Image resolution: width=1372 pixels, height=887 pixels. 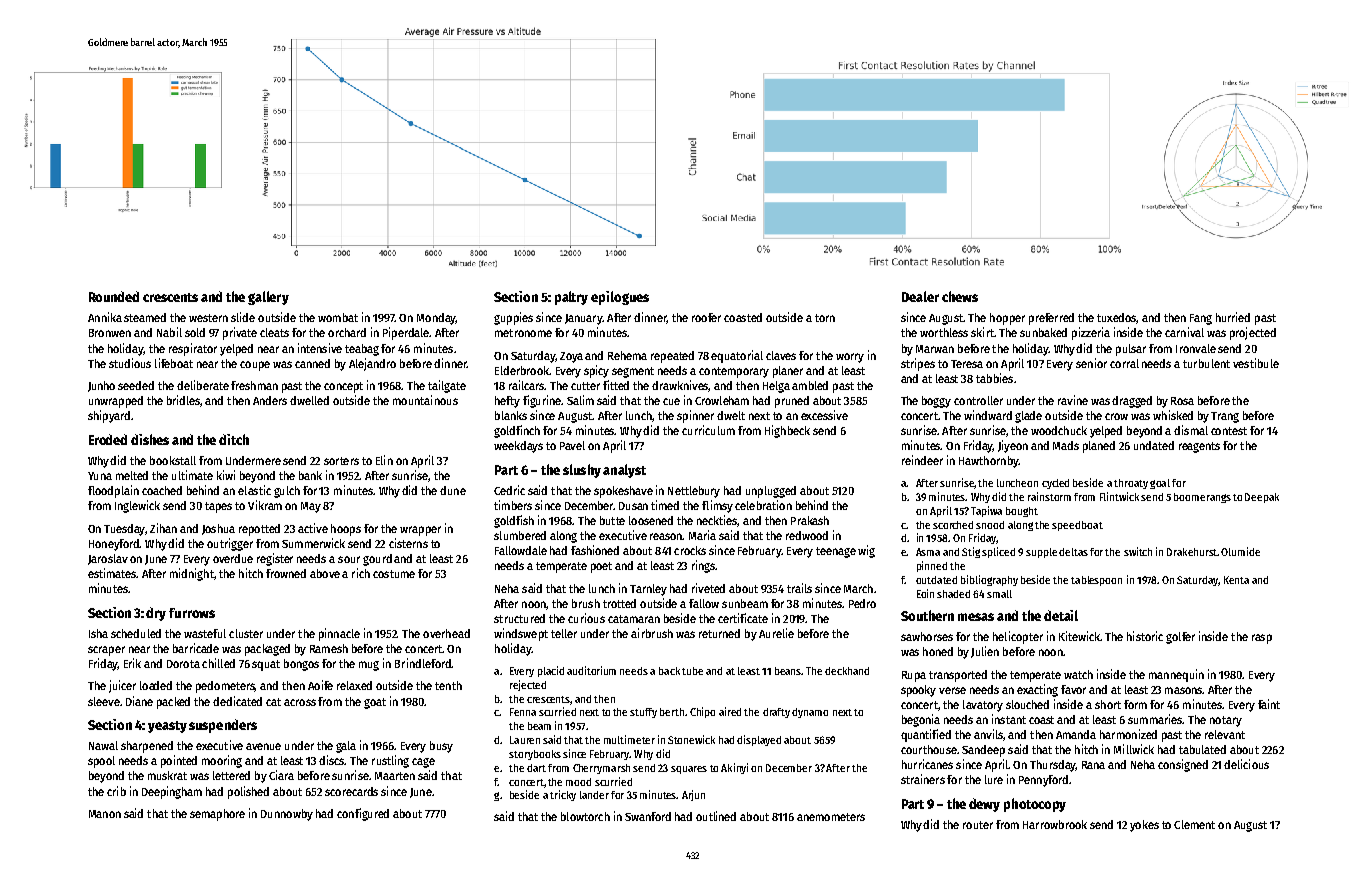 What do you see at coordinates (1182, 401) in the screenshot?
I see `Rosa` at bounding box center [1182, 401].
